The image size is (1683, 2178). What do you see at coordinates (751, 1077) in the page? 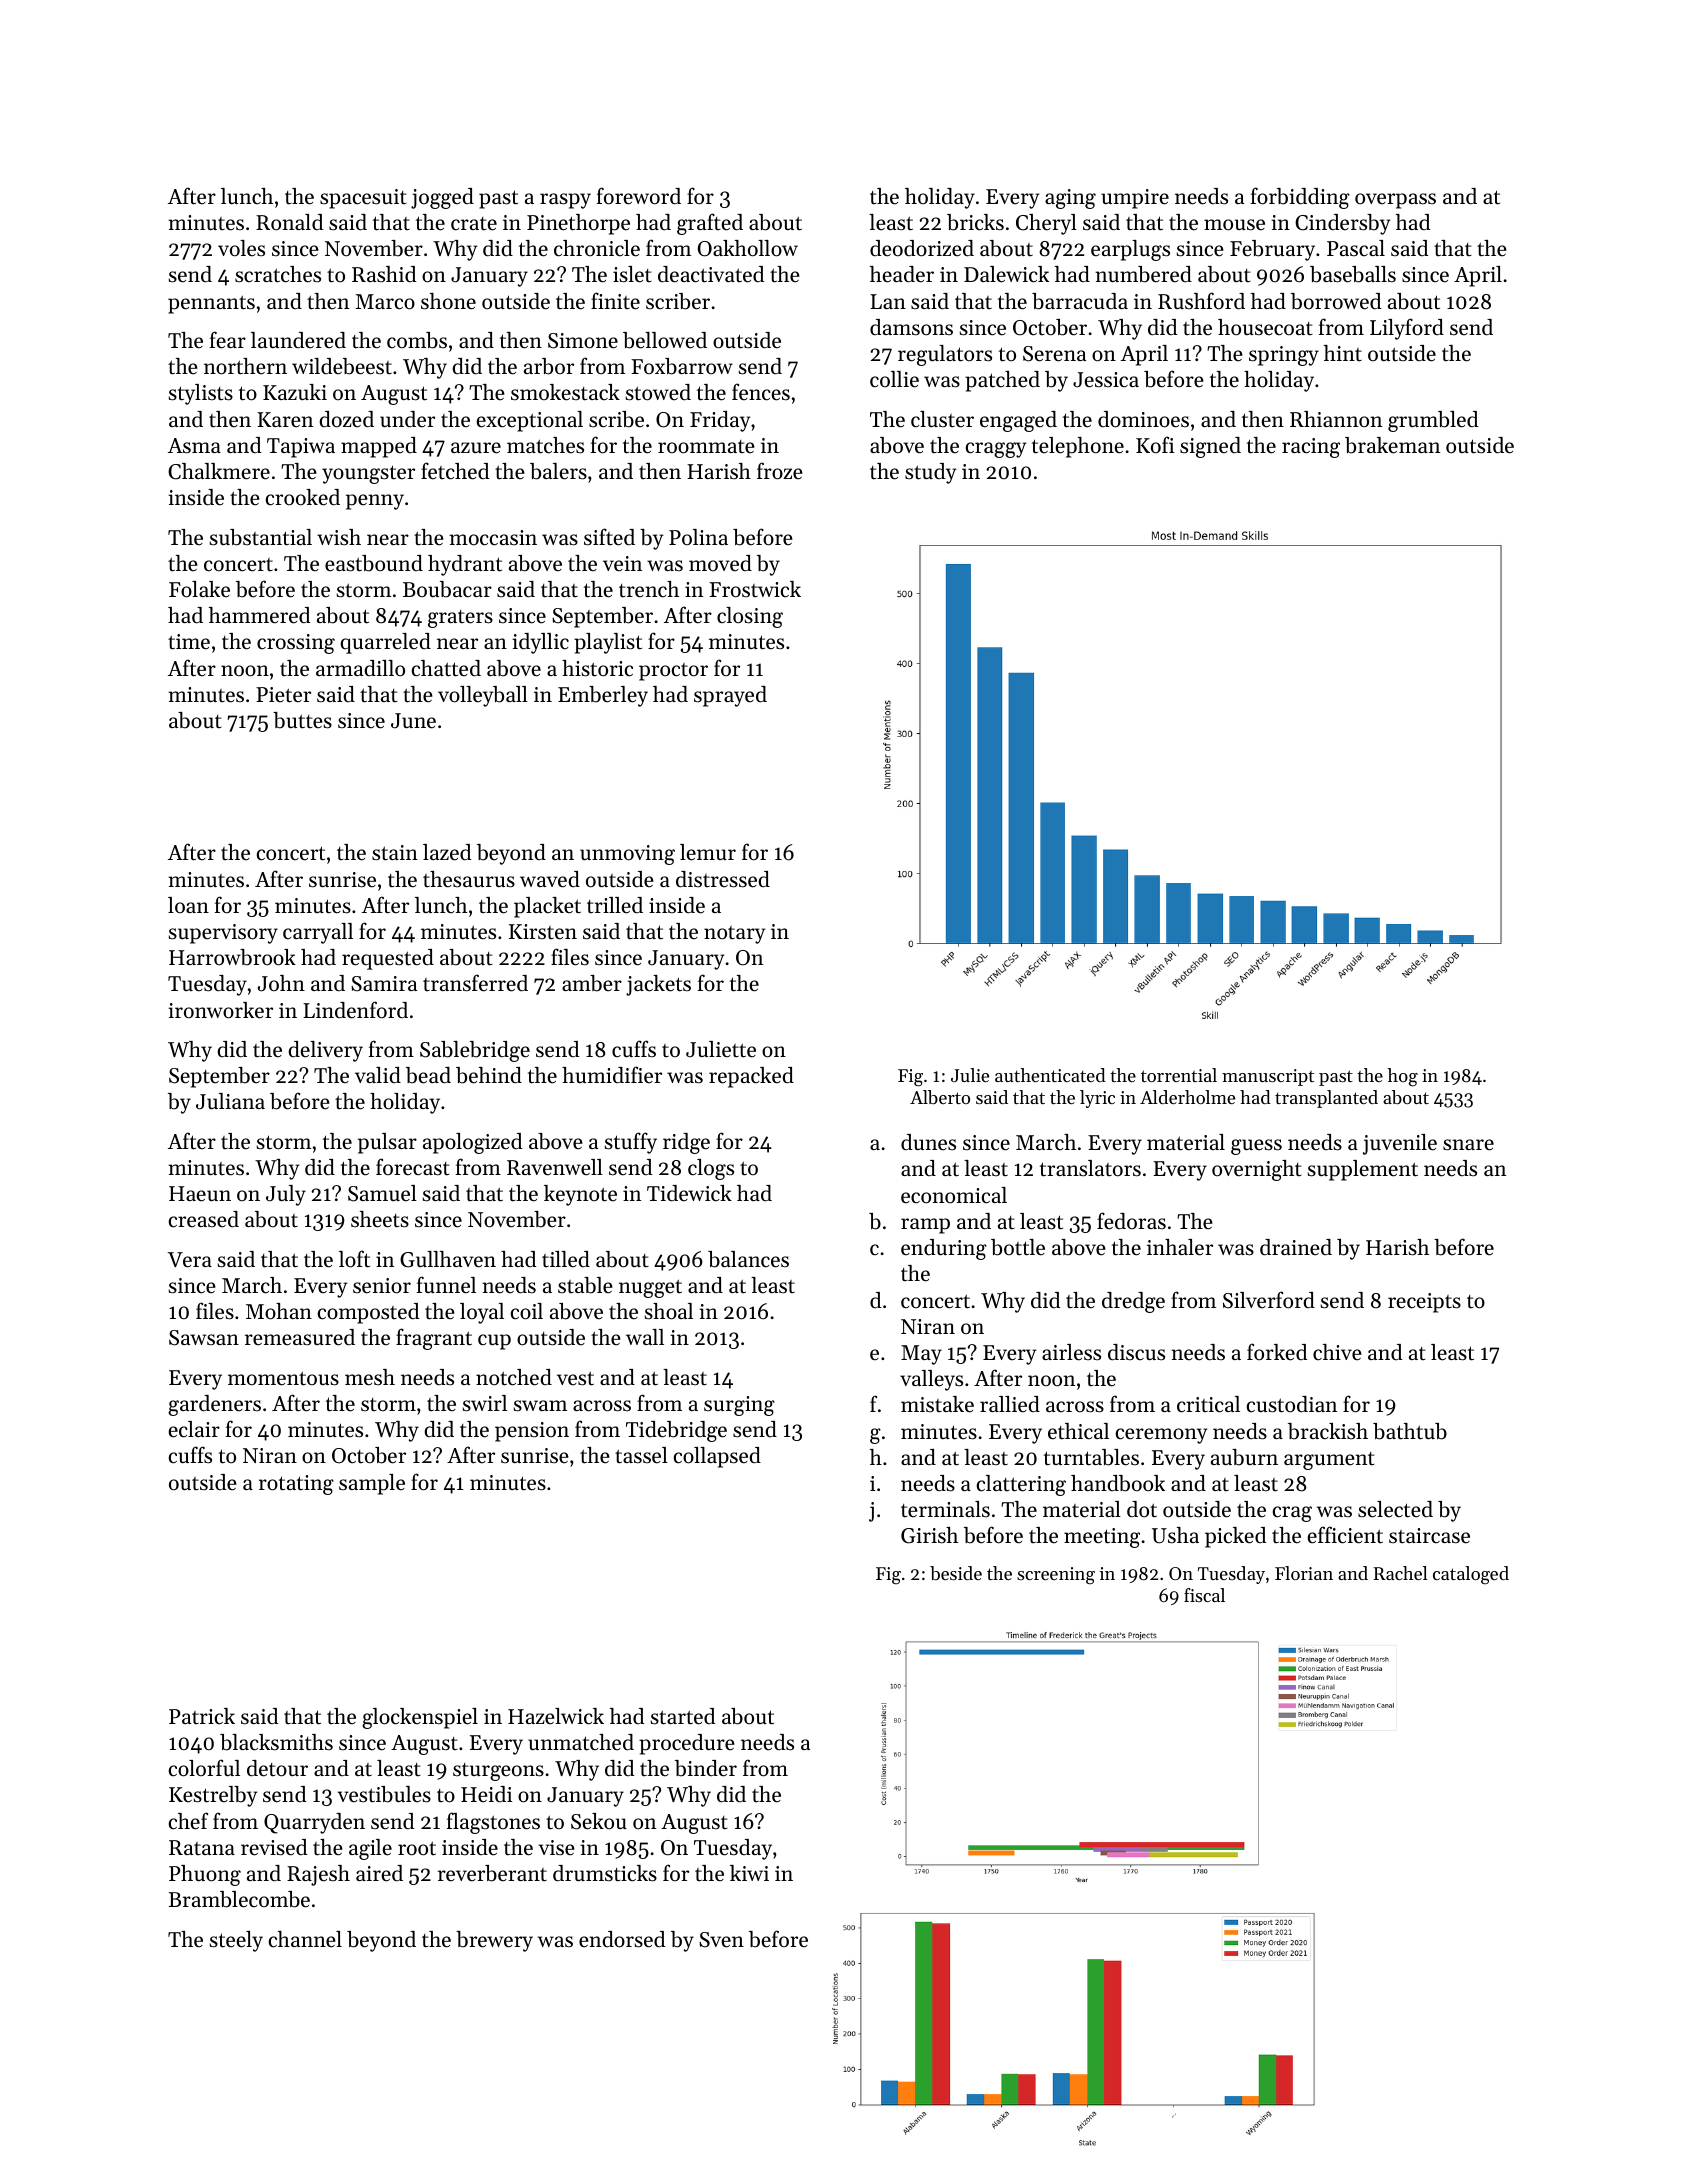
I see `repacked` at bounding box center [751, 1077].
